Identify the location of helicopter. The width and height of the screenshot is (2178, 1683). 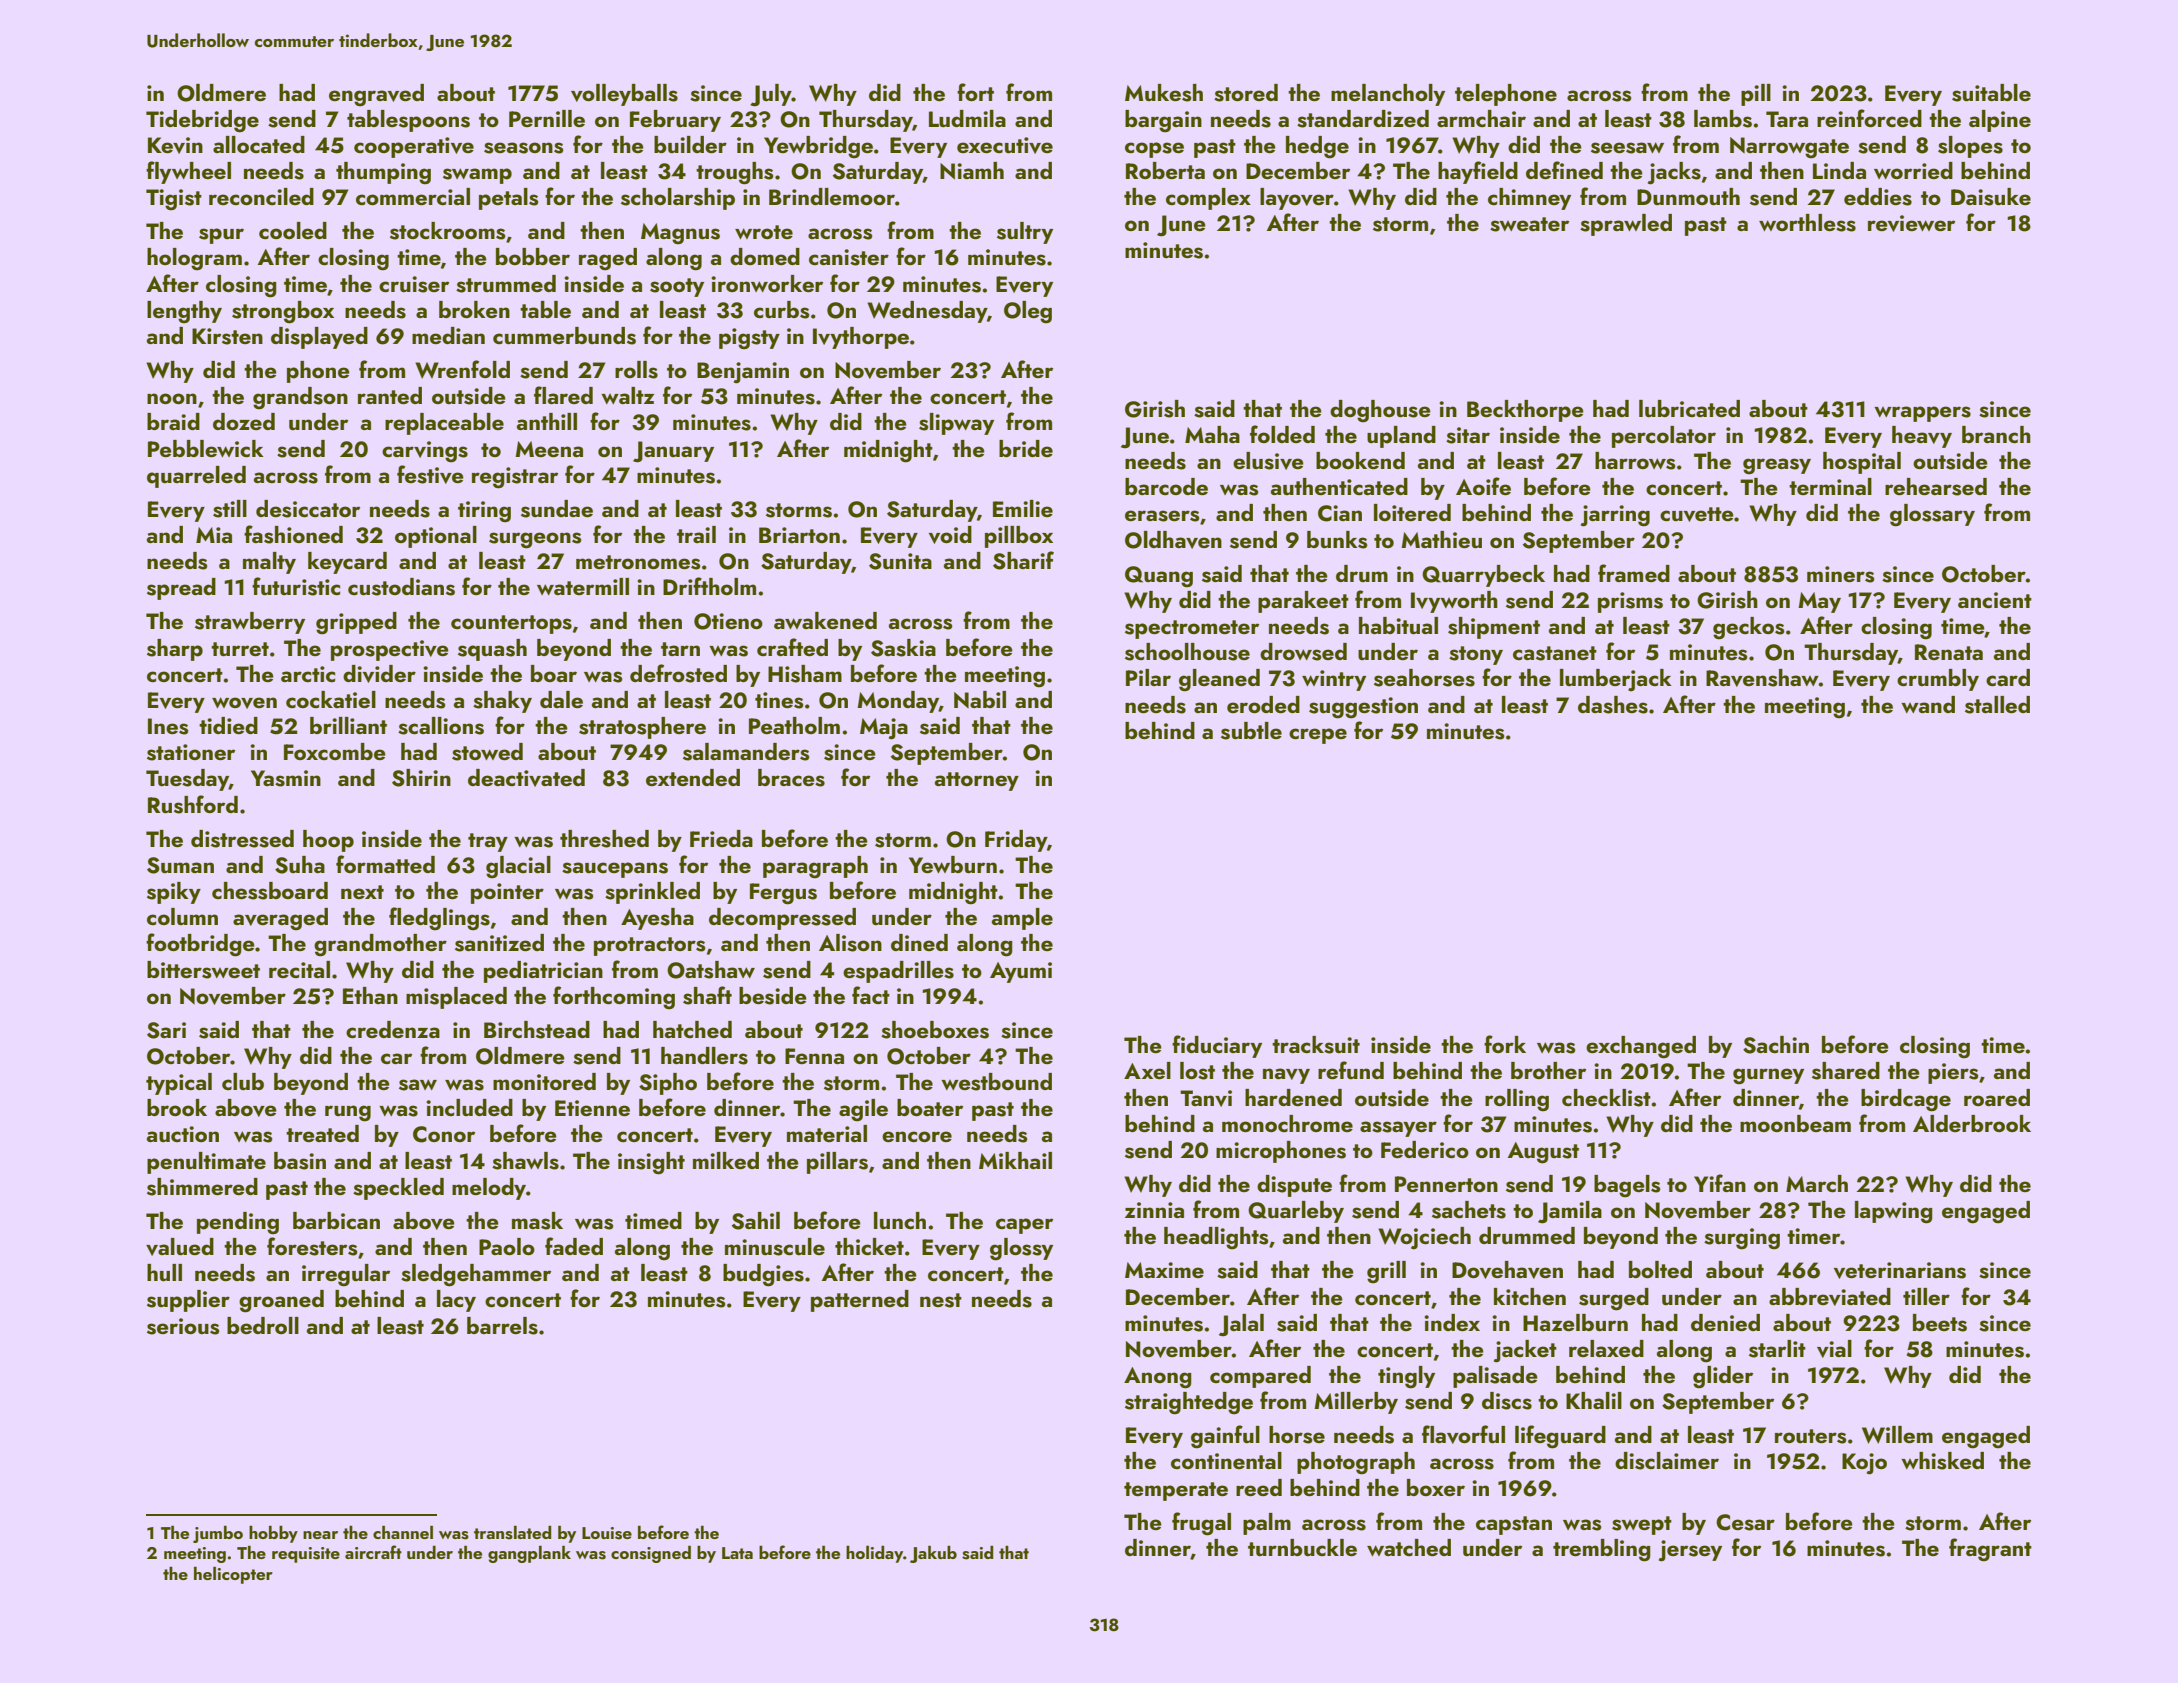
(233, 1575).
